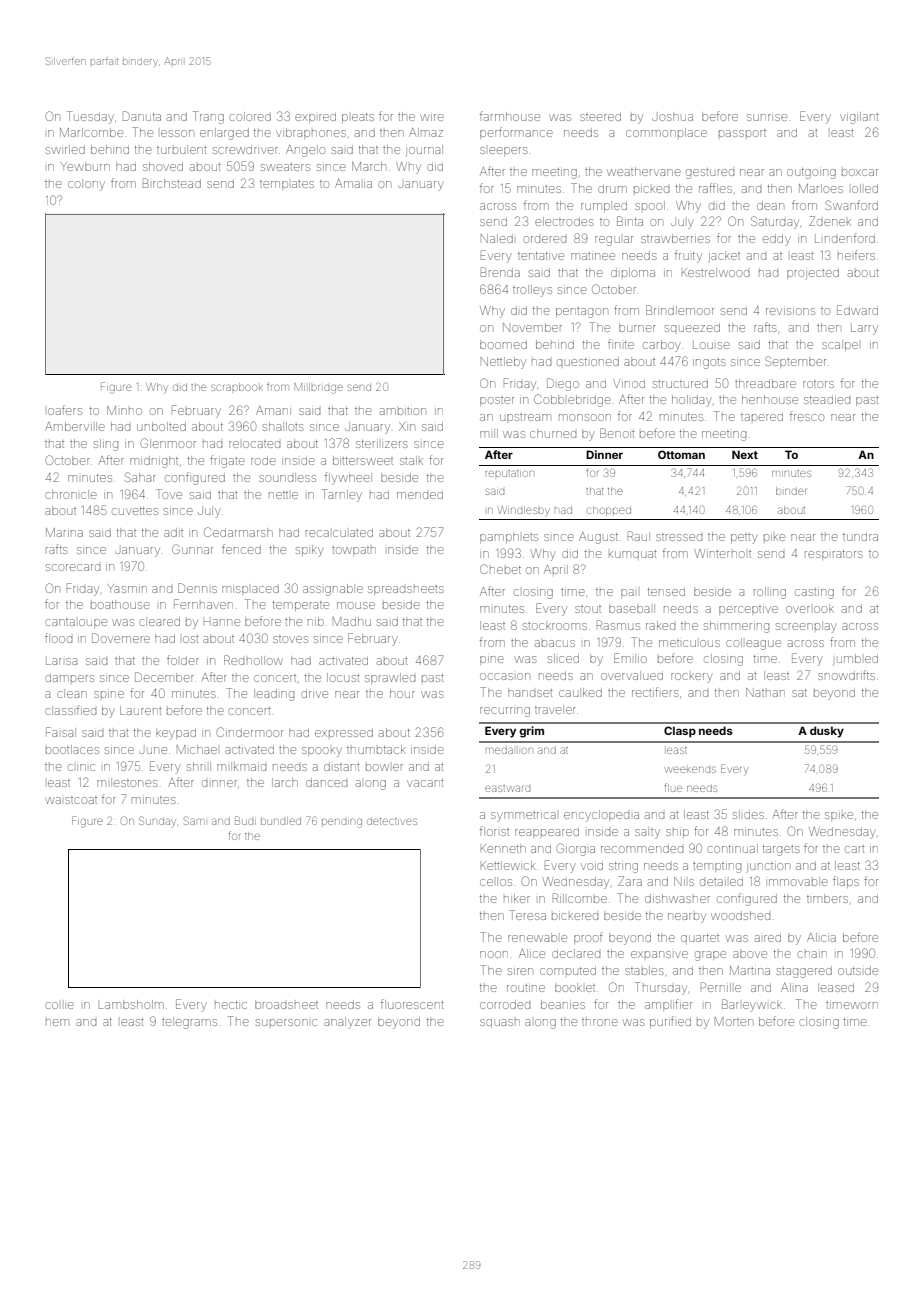  What do you see at coordinates (172, 183) in the screenshot?
I see `Birchstead` at bounding box center [172, 183].
